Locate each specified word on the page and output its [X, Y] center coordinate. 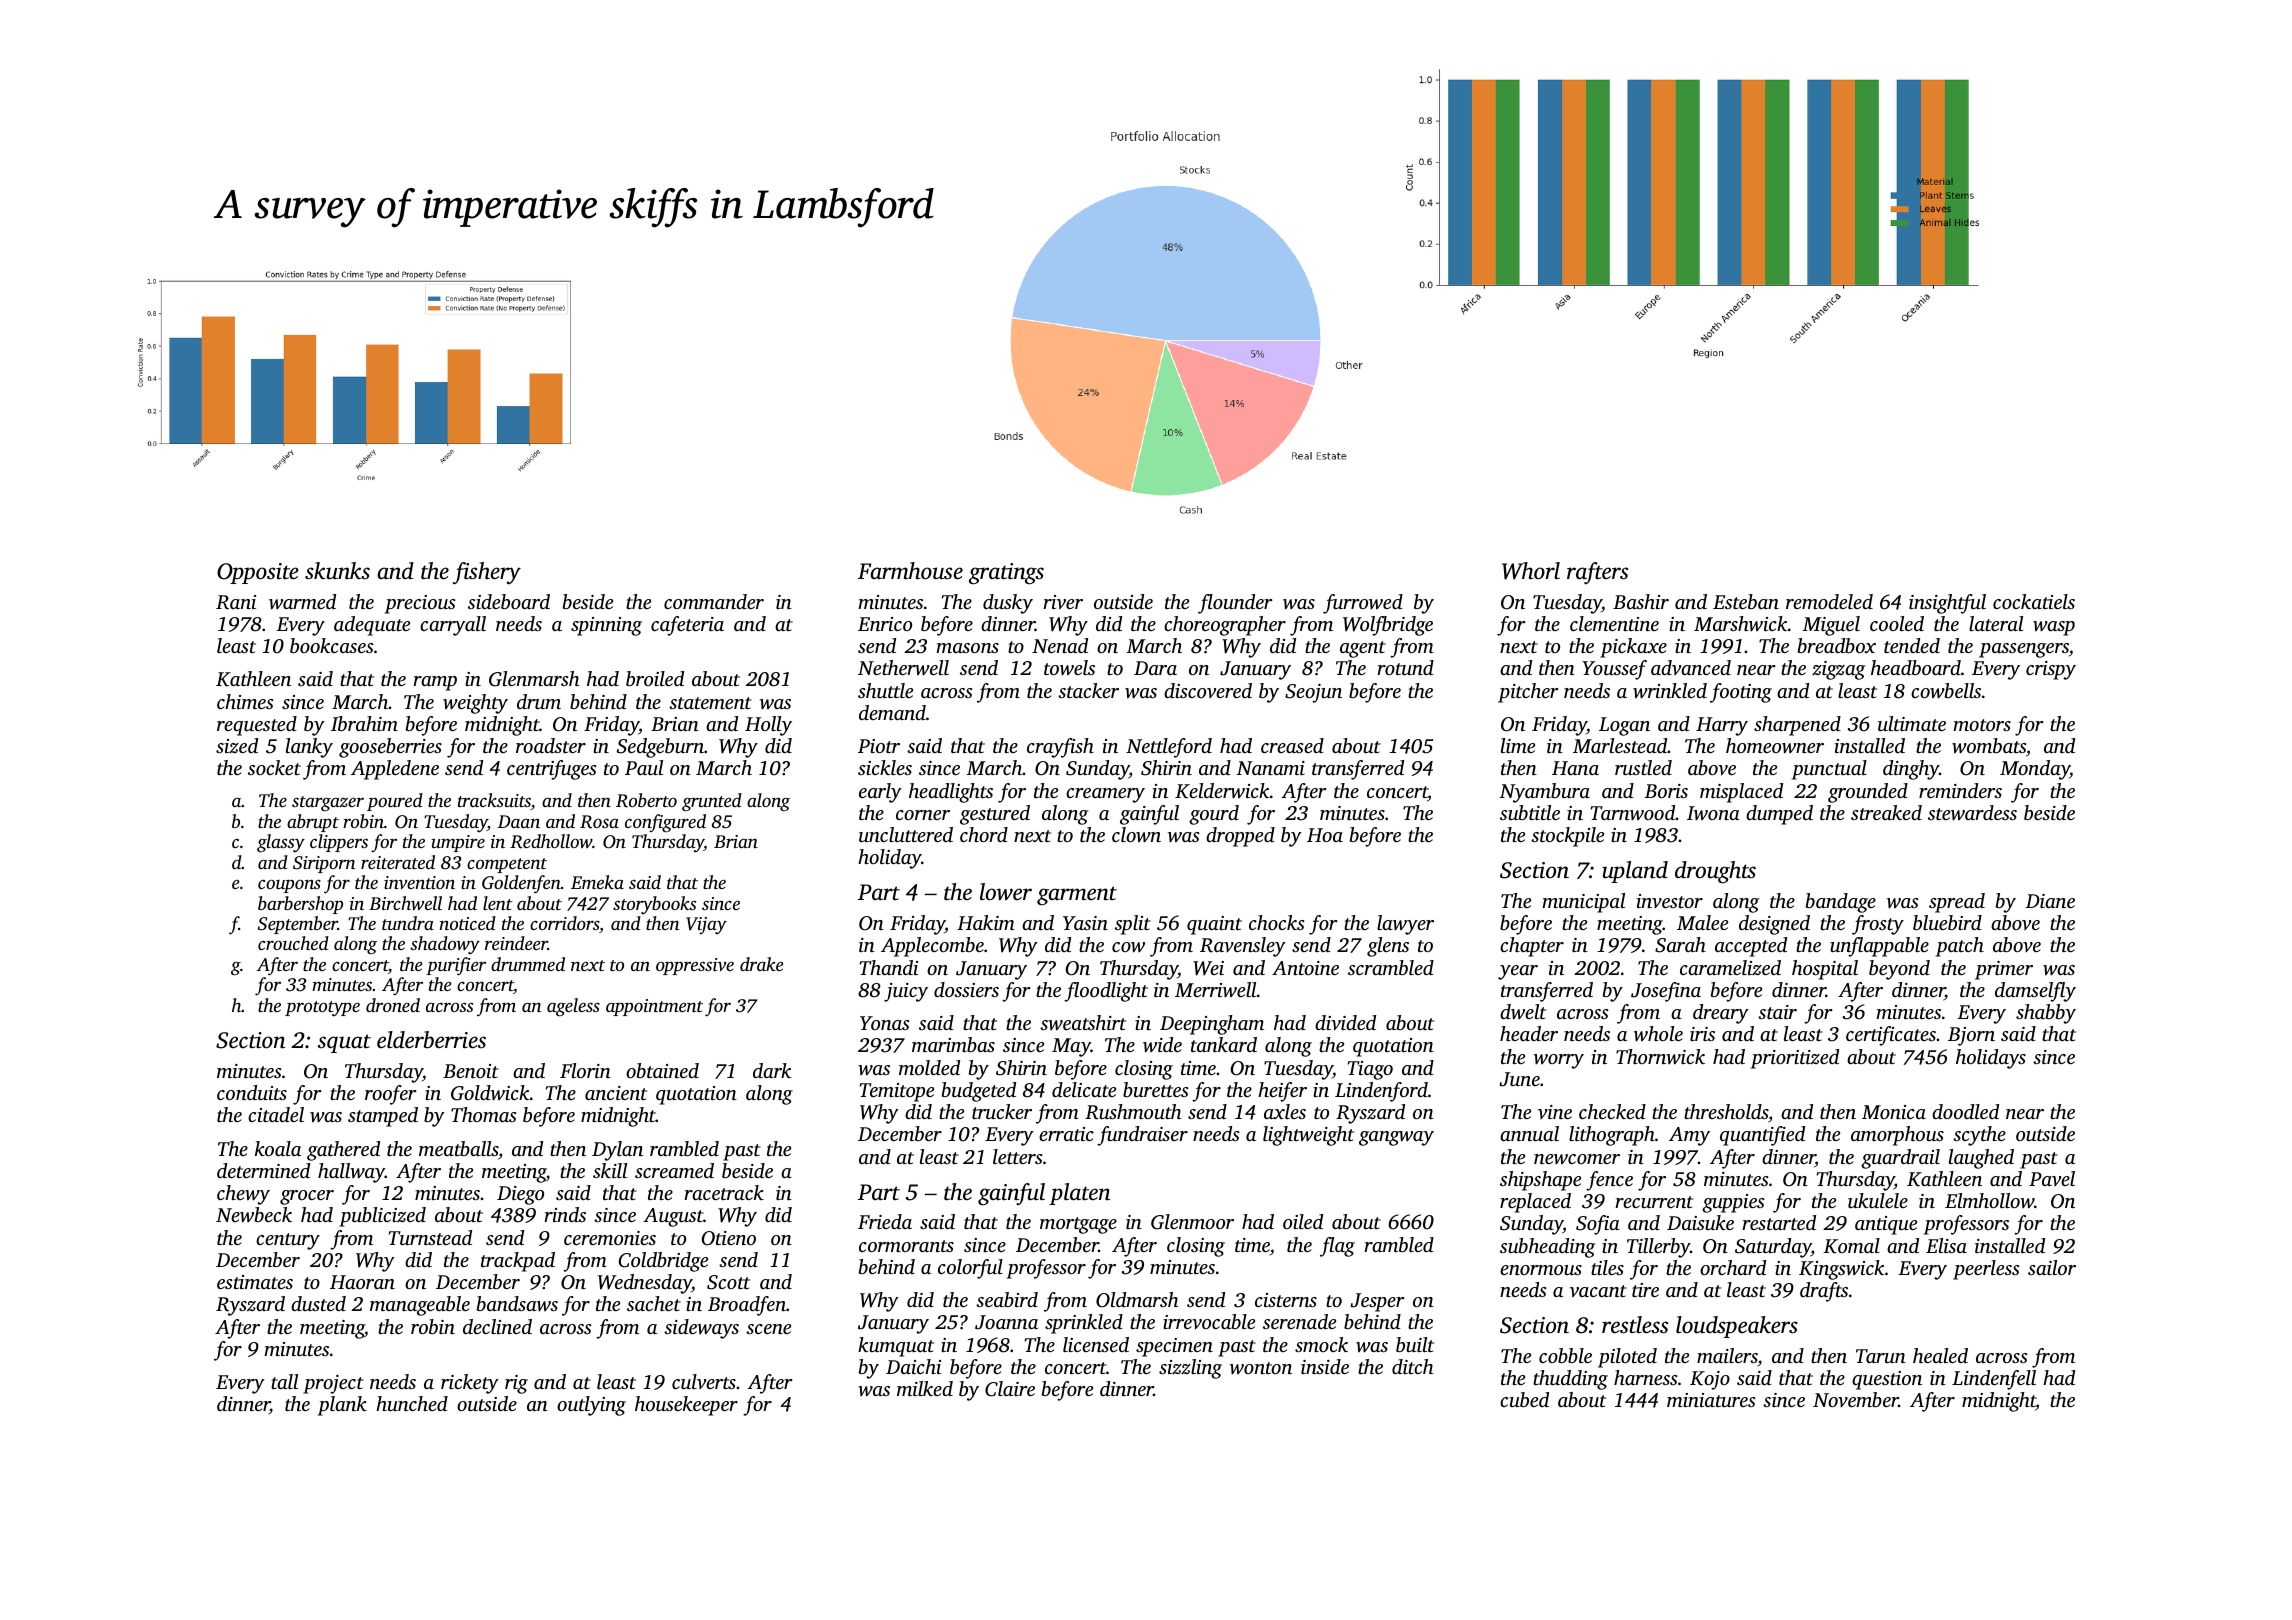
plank [342, 1406]
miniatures [1711, 1400]
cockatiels [2034, 601]
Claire [1010, 1389]
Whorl [1531, 571]
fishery [487, 573]
